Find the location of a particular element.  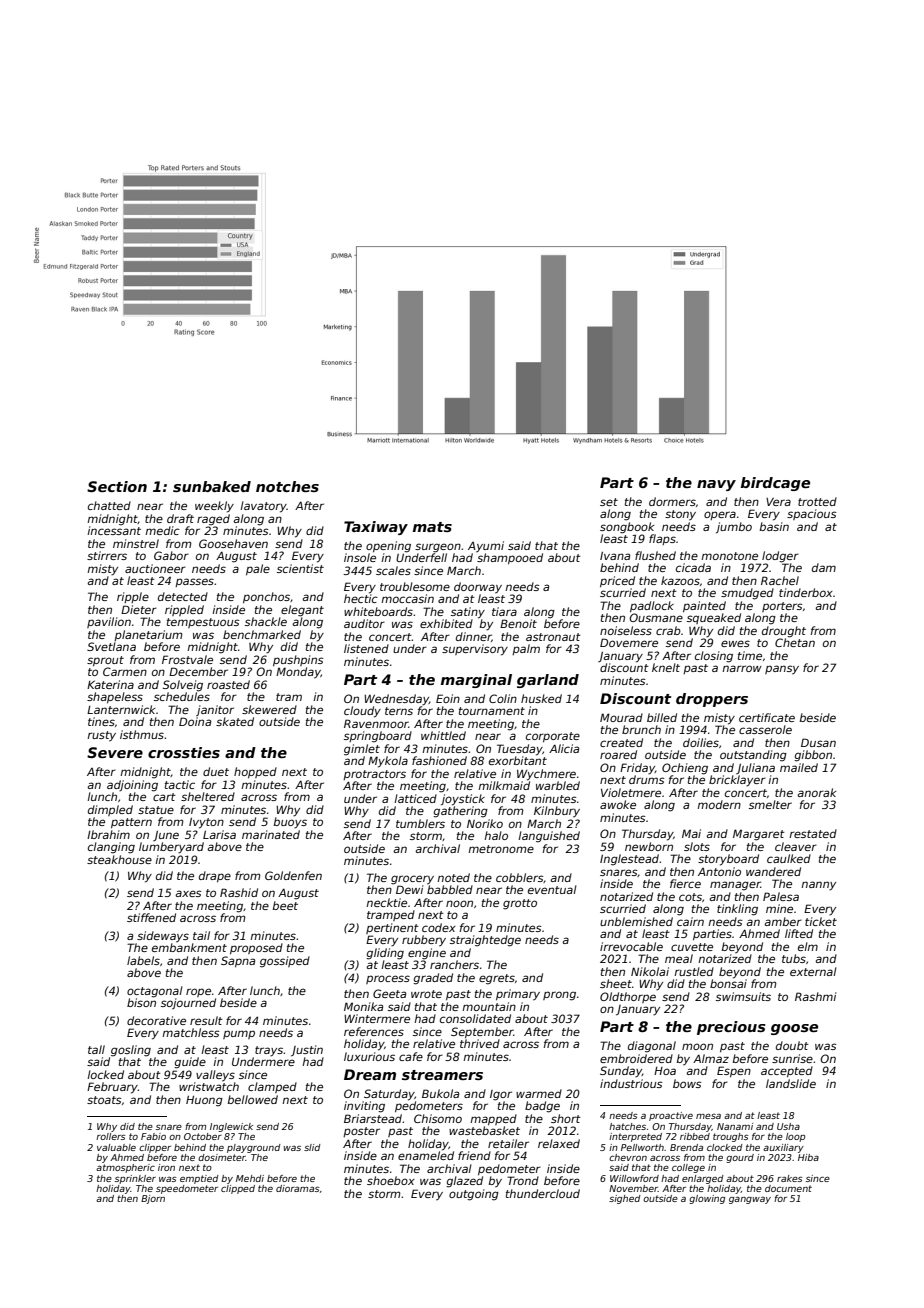

lavatory is located at coordinates (263, 507).
